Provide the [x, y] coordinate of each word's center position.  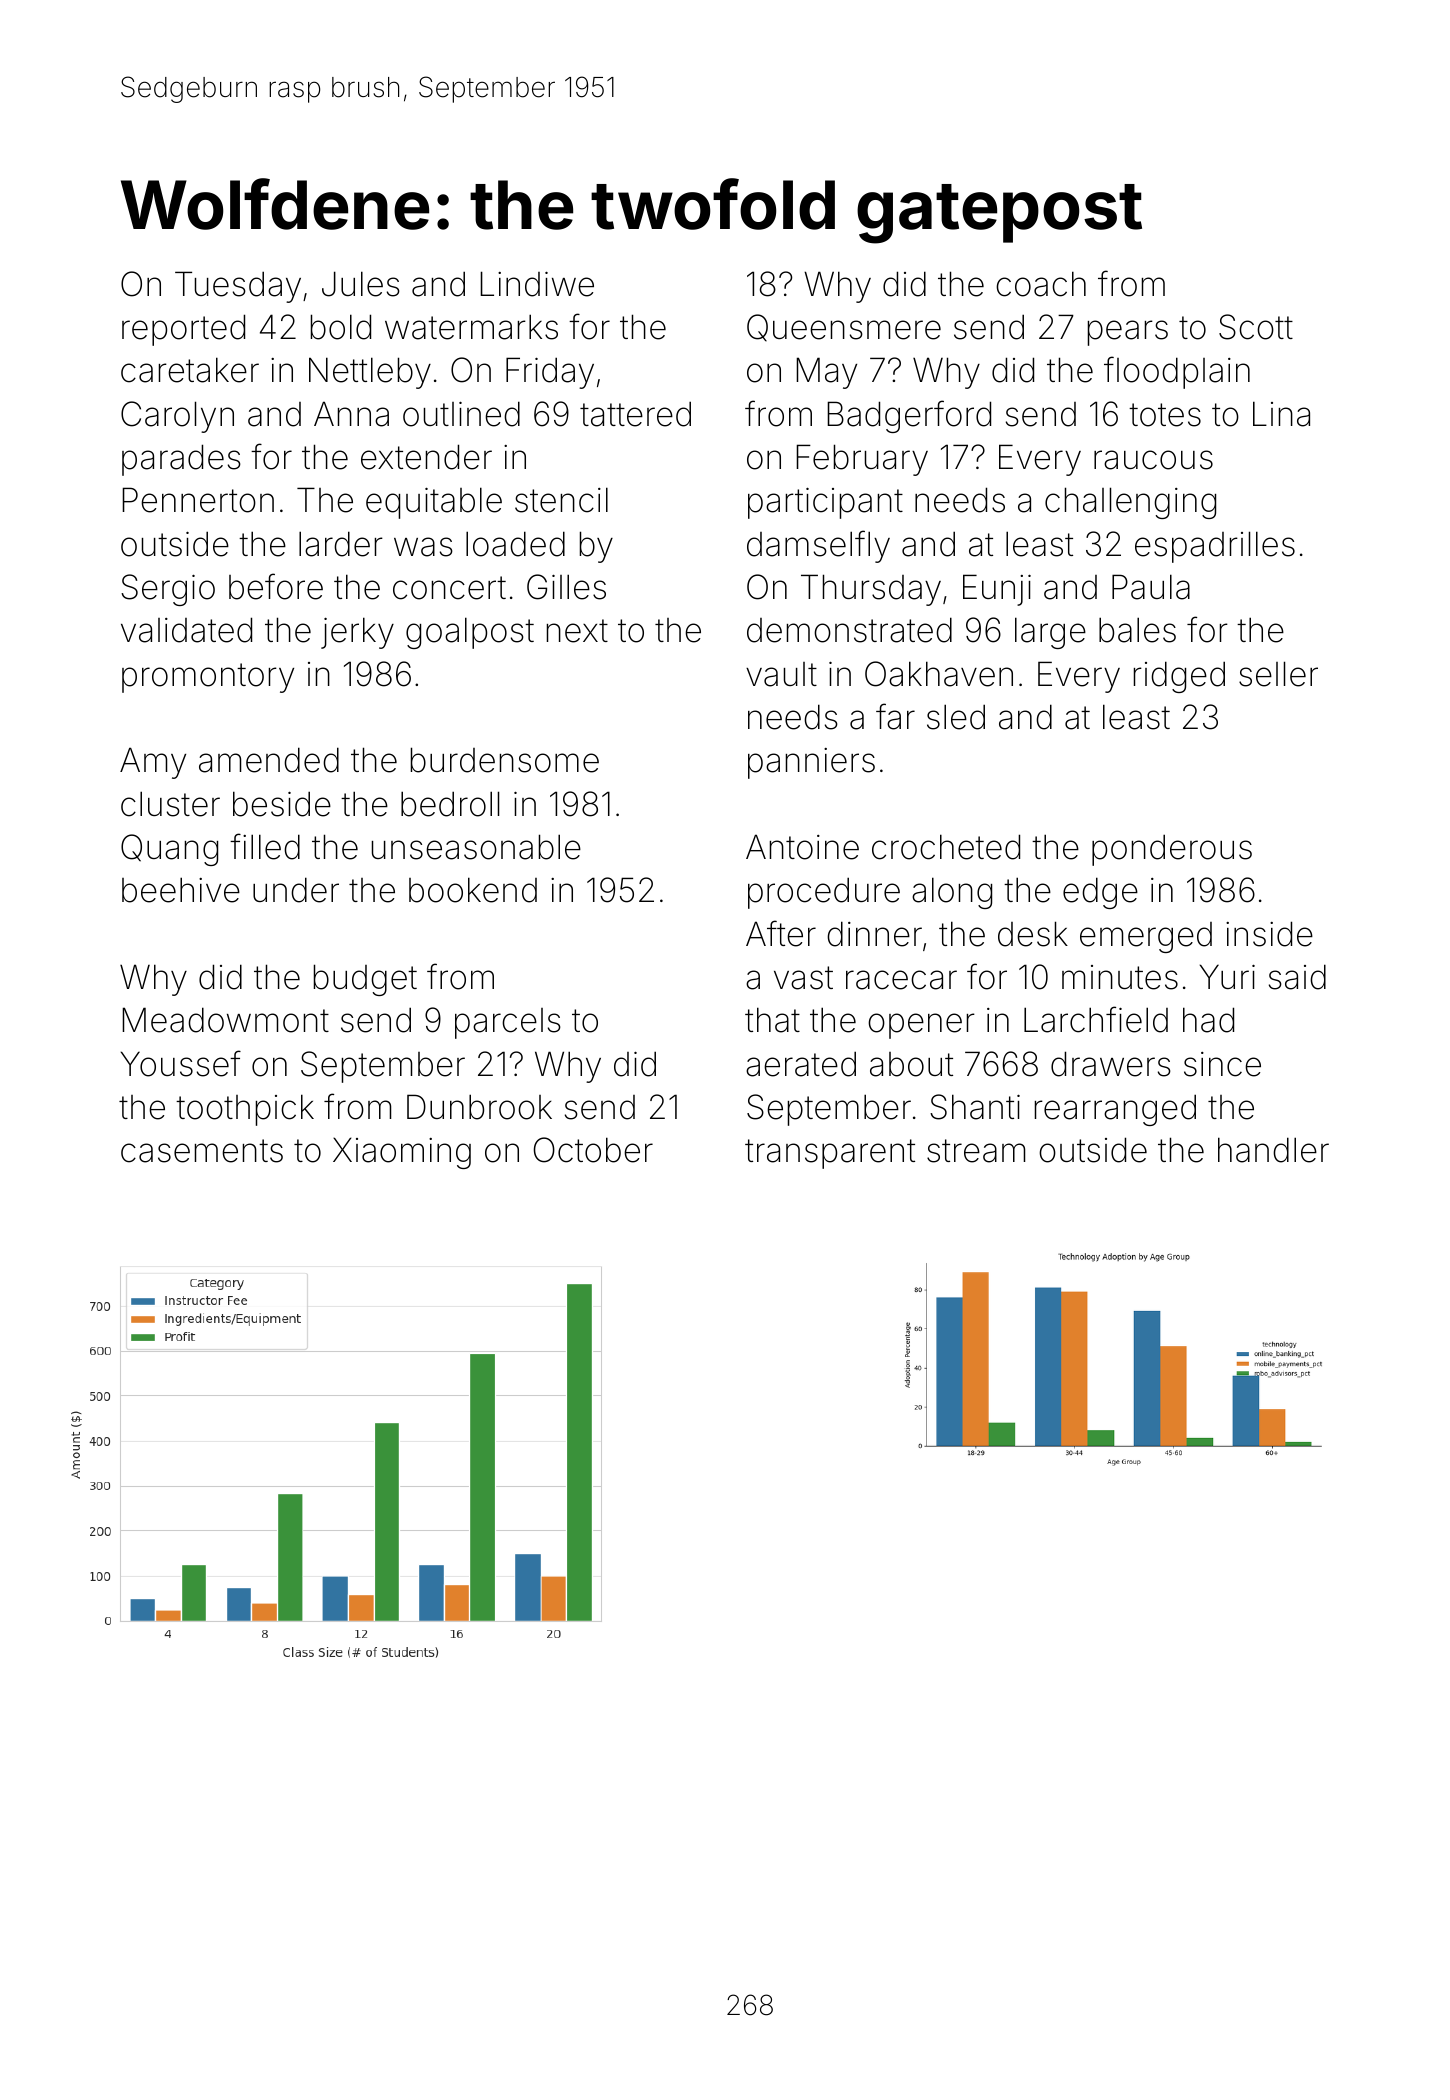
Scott [1256, 327]
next [577, 631]
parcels [508, 1023]
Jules [361, 284]
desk [1033, 934]
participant [825, 503]
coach [1041, 284]
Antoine [802, 847]
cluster [170, 804]
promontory [208, 678]
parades [181, 460]
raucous [1153, 460]
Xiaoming [402, 1153]
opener [921, 1026]
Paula [1151, 587]
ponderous [1172, 850]
